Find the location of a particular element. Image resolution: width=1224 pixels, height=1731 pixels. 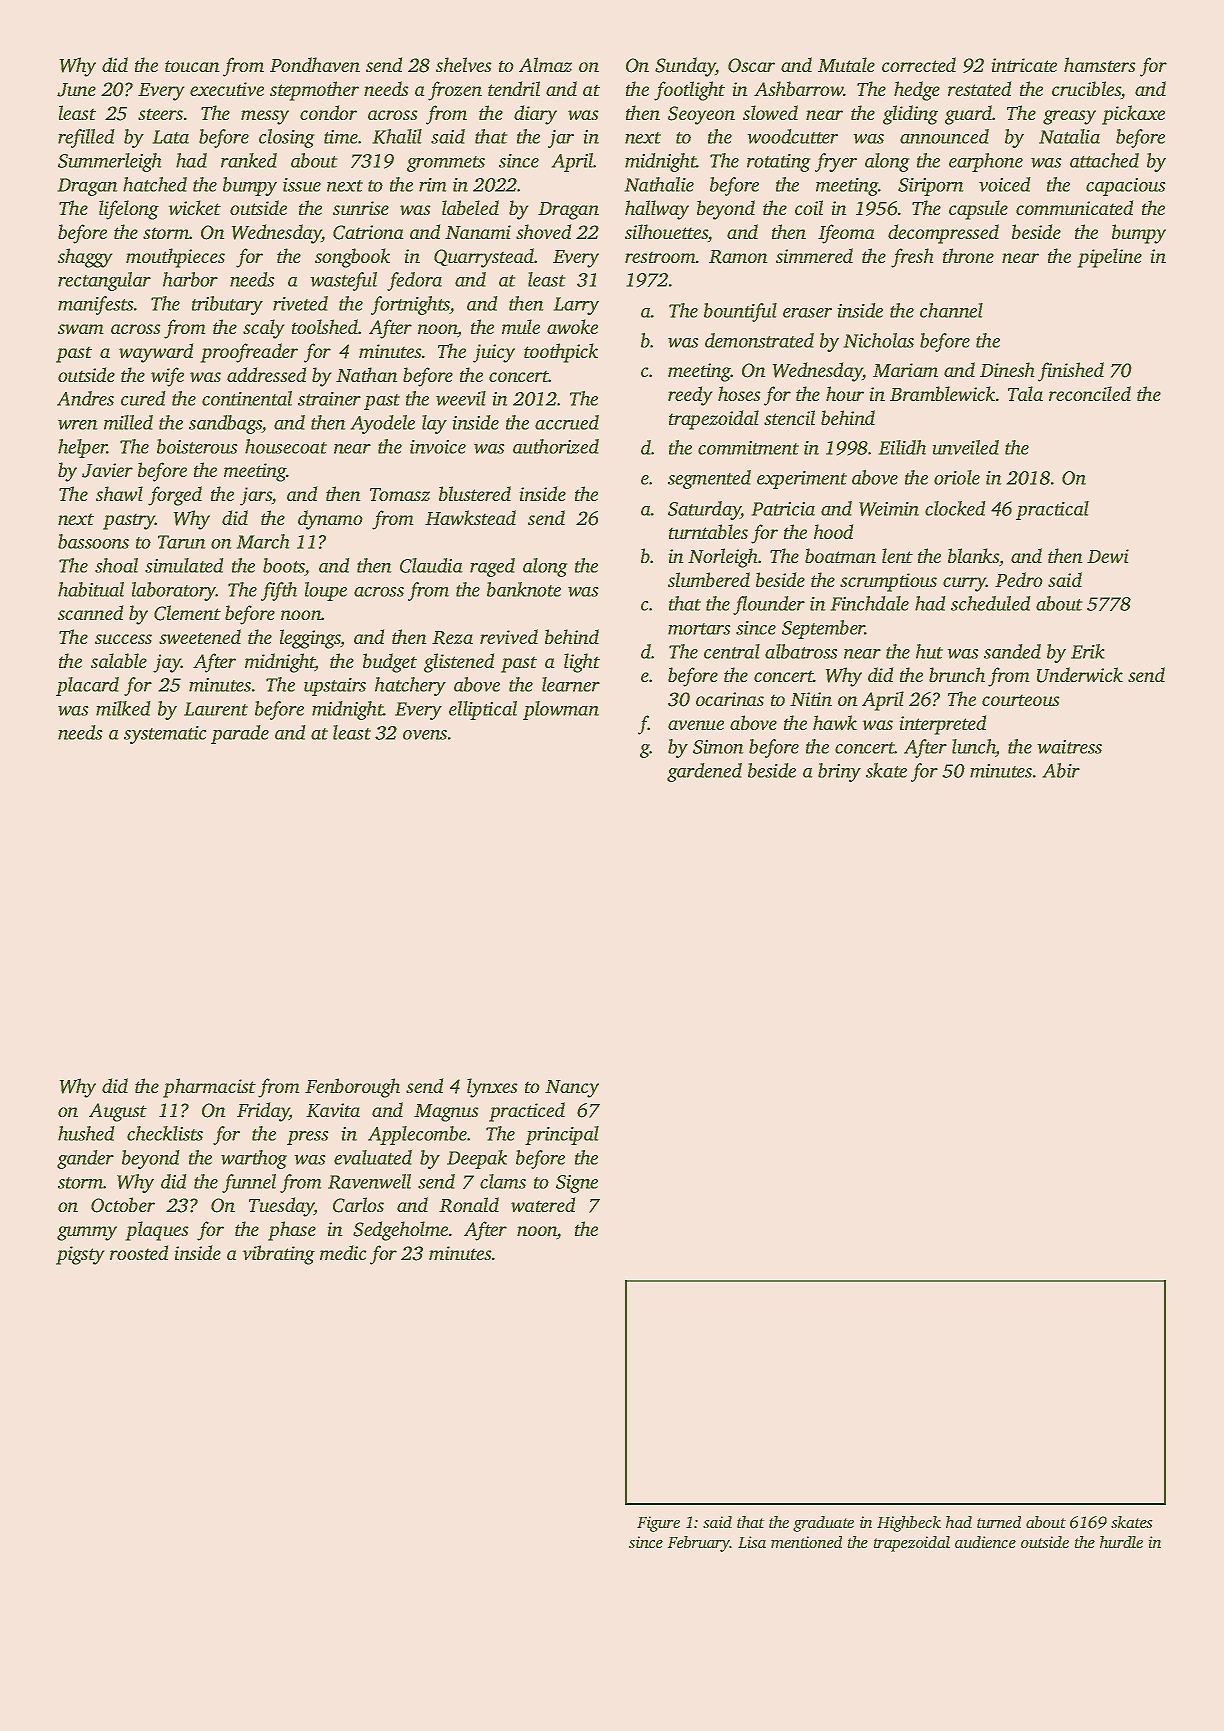

slowed is located at coordinates (770, 112).
